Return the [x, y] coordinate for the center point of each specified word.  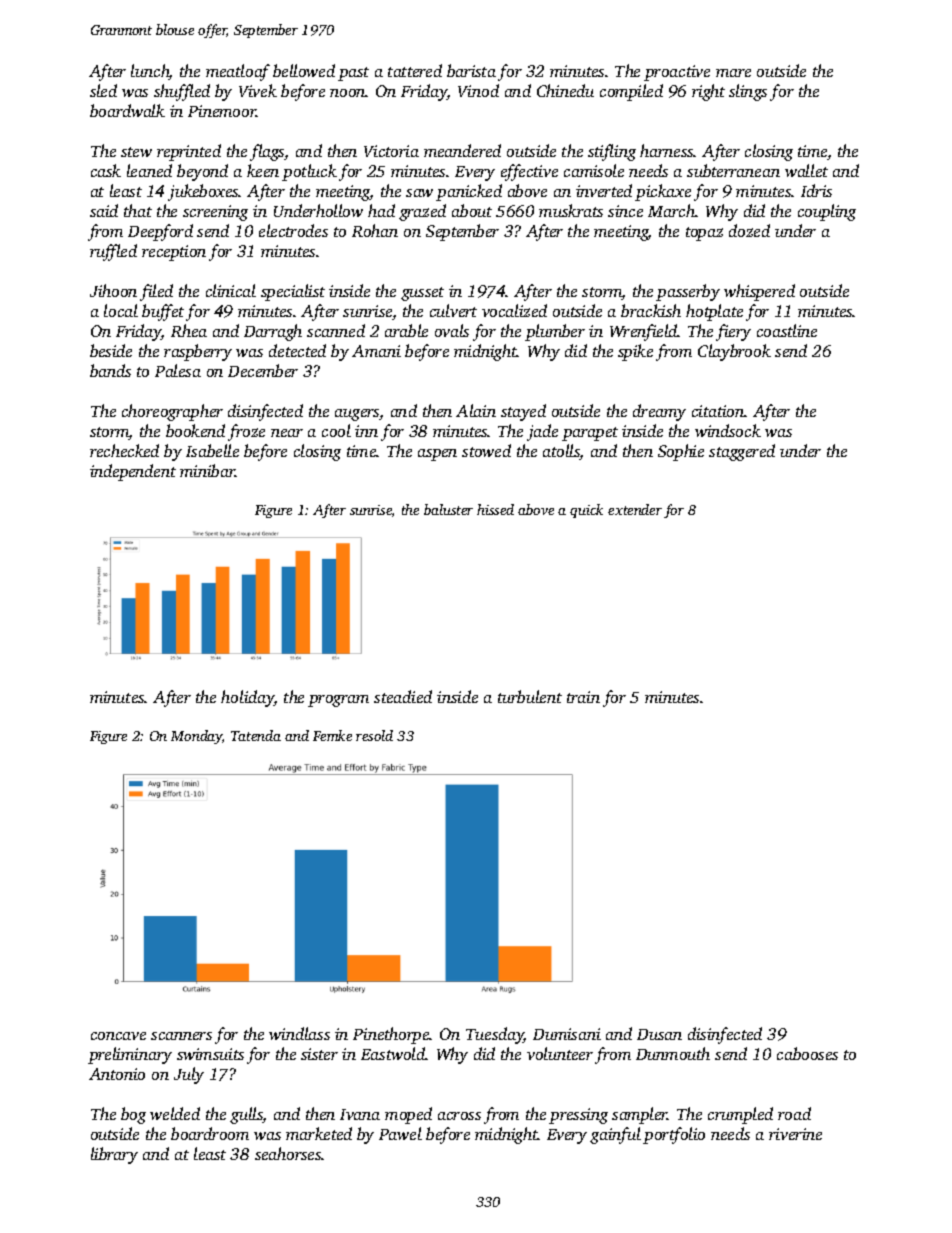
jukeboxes [203, 192]
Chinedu [565, 90]
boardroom [210, 1133]
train [583, 697]
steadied [403, 696]
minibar [208, 470]
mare [733, 73]
